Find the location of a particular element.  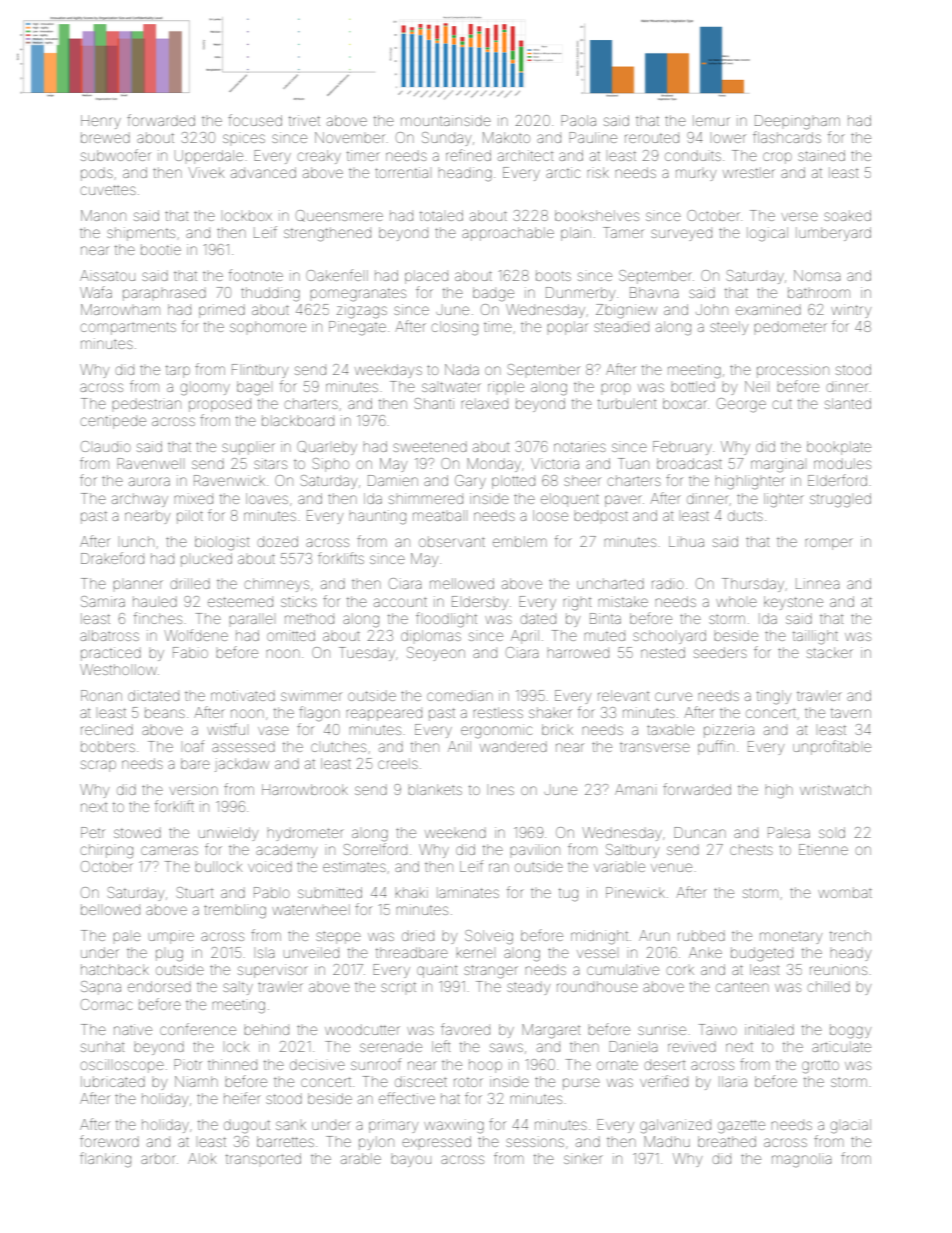

footnote is located at coordinates (256, 275).
